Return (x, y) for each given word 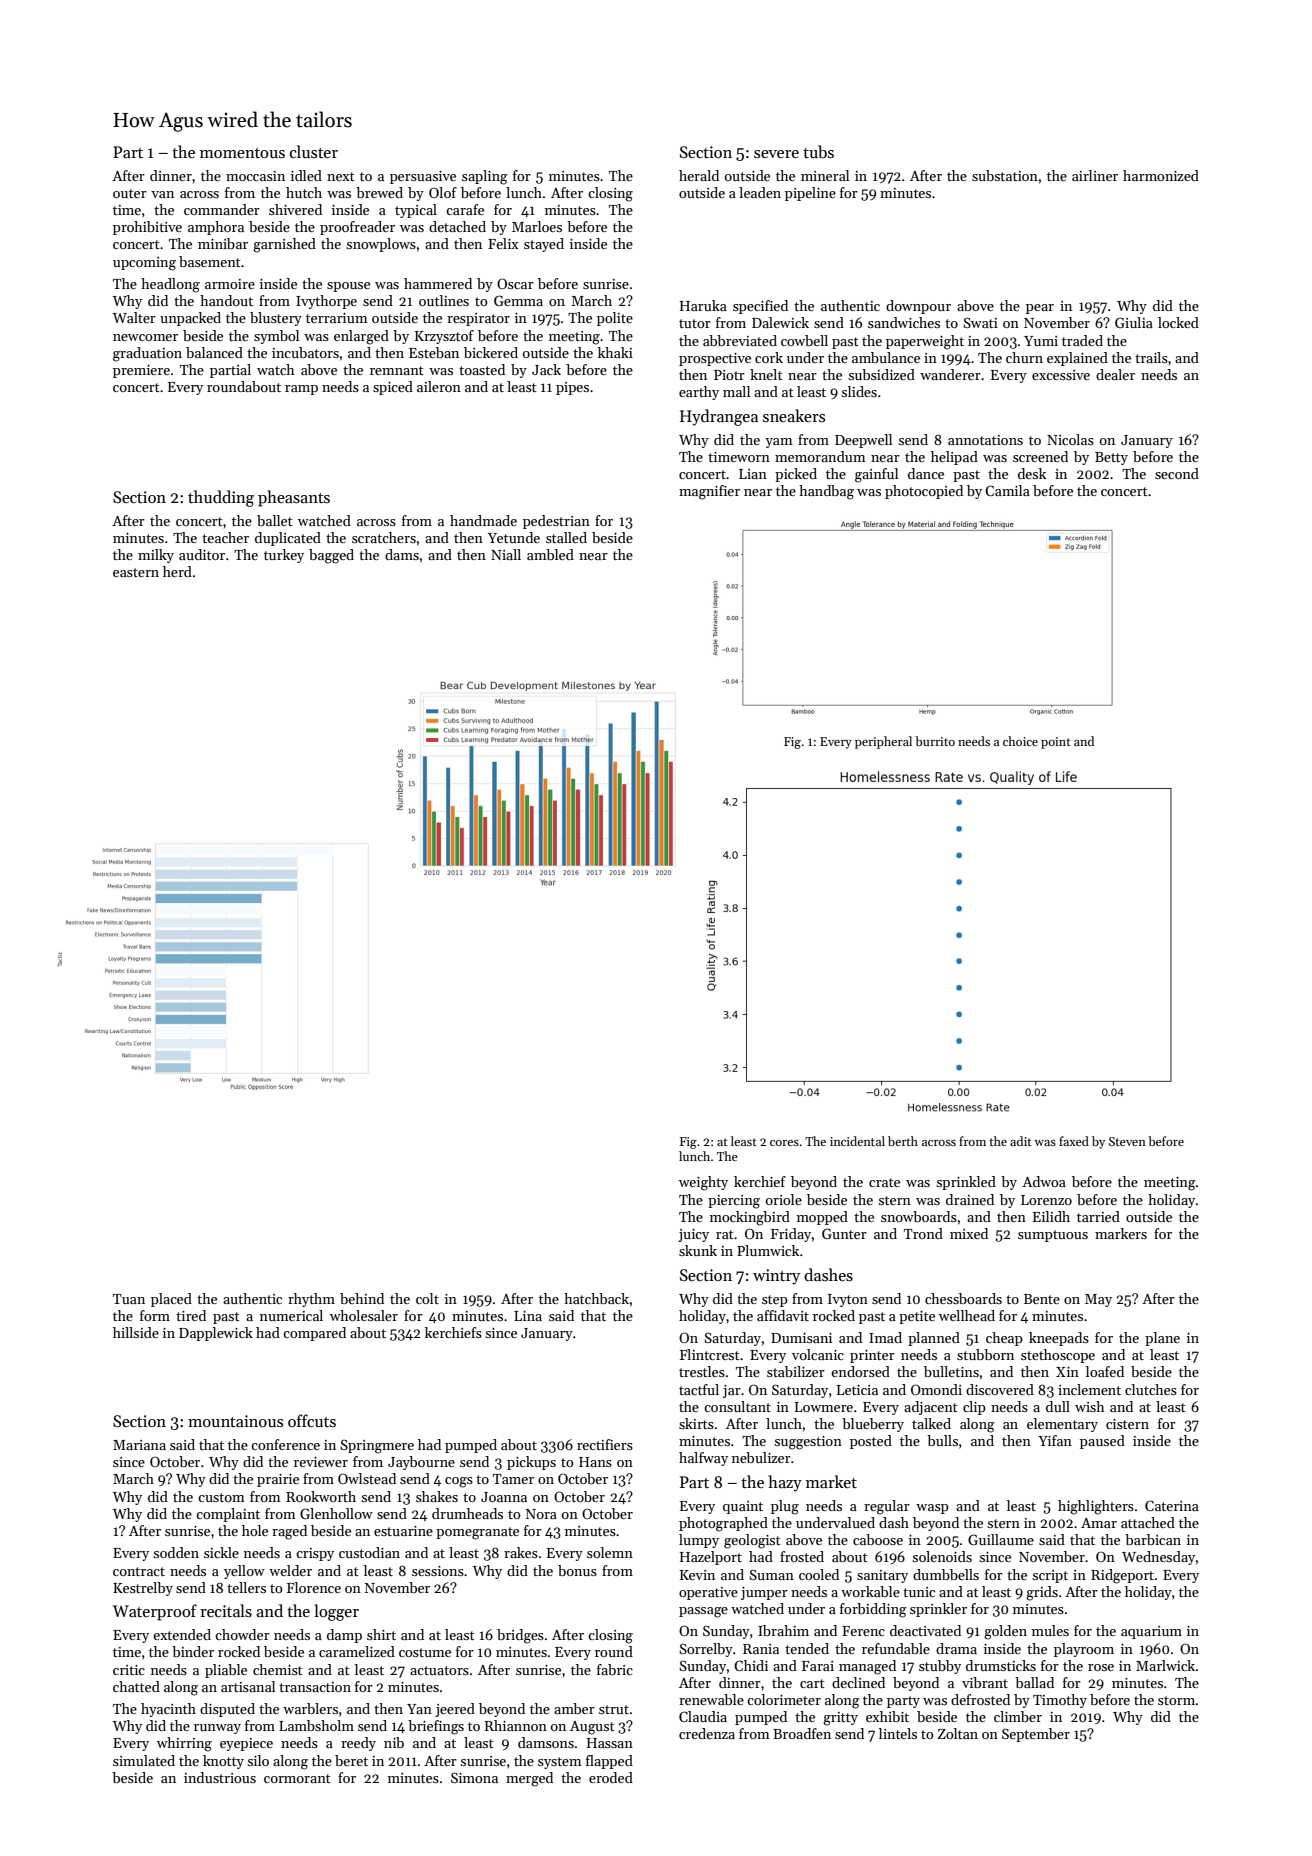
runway (217, 1729)
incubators (305, 352)
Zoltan (958, 1733)
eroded (611, 1777)
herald (699, 175)
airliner (1095, 175)
